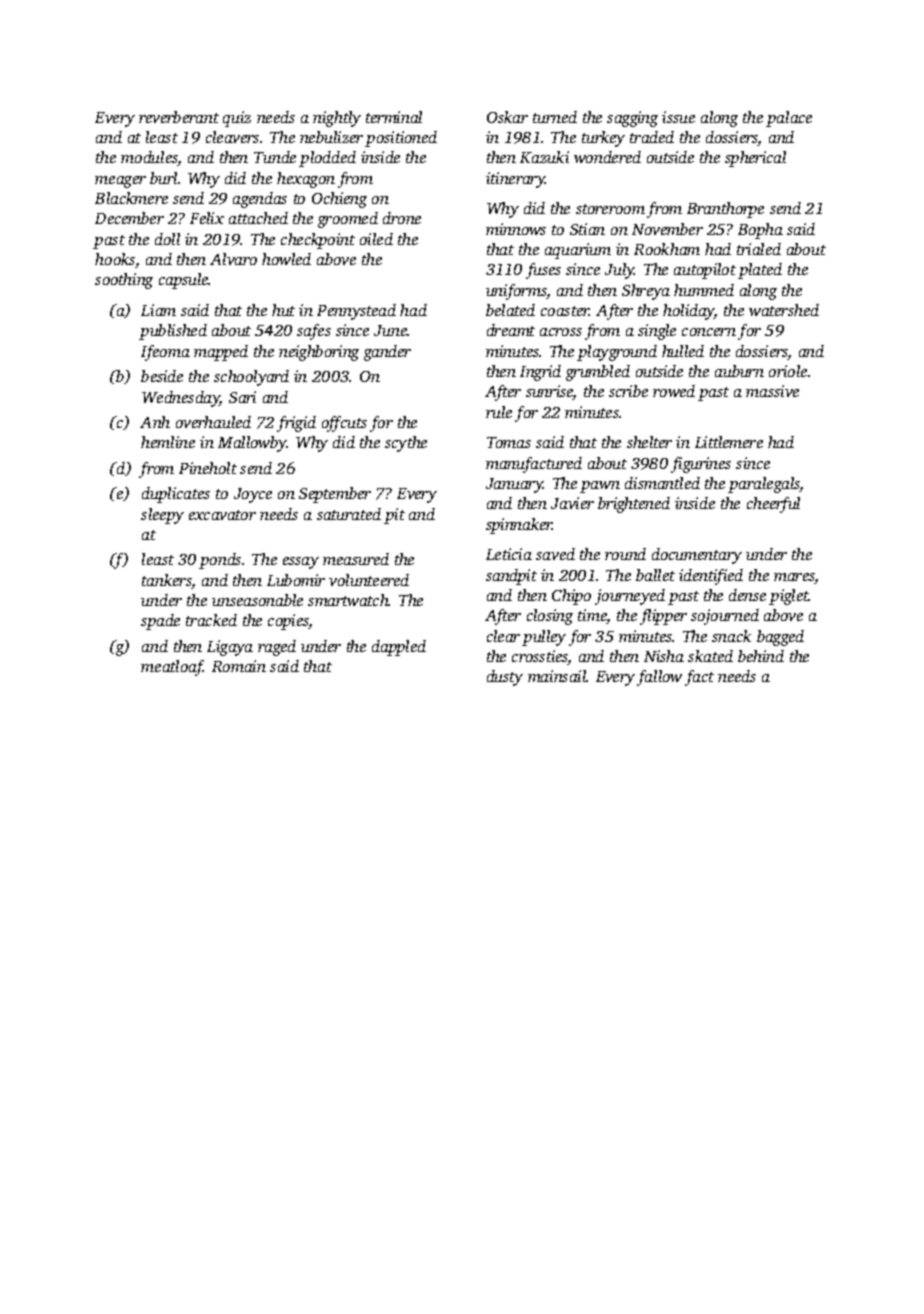 This screenshot has height=1314, width=924. Describe the element at coordinates (356, 312) in the screenshot. I see `Pennystead` at that location.
